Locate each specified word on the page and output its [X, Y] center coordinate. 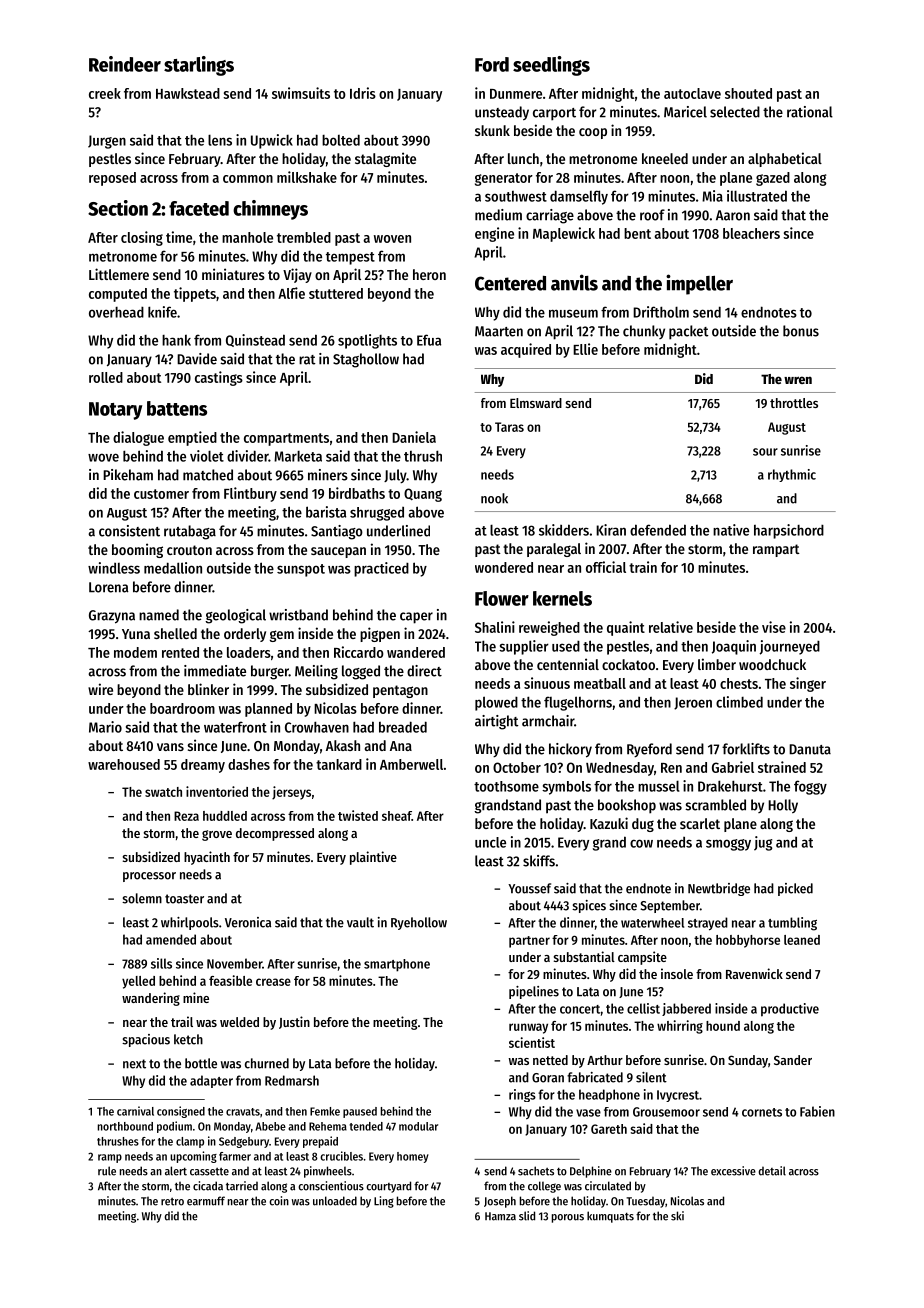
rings [522, 1095]
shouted [748, 93]
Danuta [810, 749]
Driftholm [661, 312]
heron [429, 274]
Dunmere [516, 94]
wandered [416, 652]
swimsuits [301, 93]
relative [671, 627]
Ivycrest [678, 1096]
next [134, 1064]
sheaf [397, 816]
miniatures [233, 274]
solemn [142, 898]
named [159, 615]
